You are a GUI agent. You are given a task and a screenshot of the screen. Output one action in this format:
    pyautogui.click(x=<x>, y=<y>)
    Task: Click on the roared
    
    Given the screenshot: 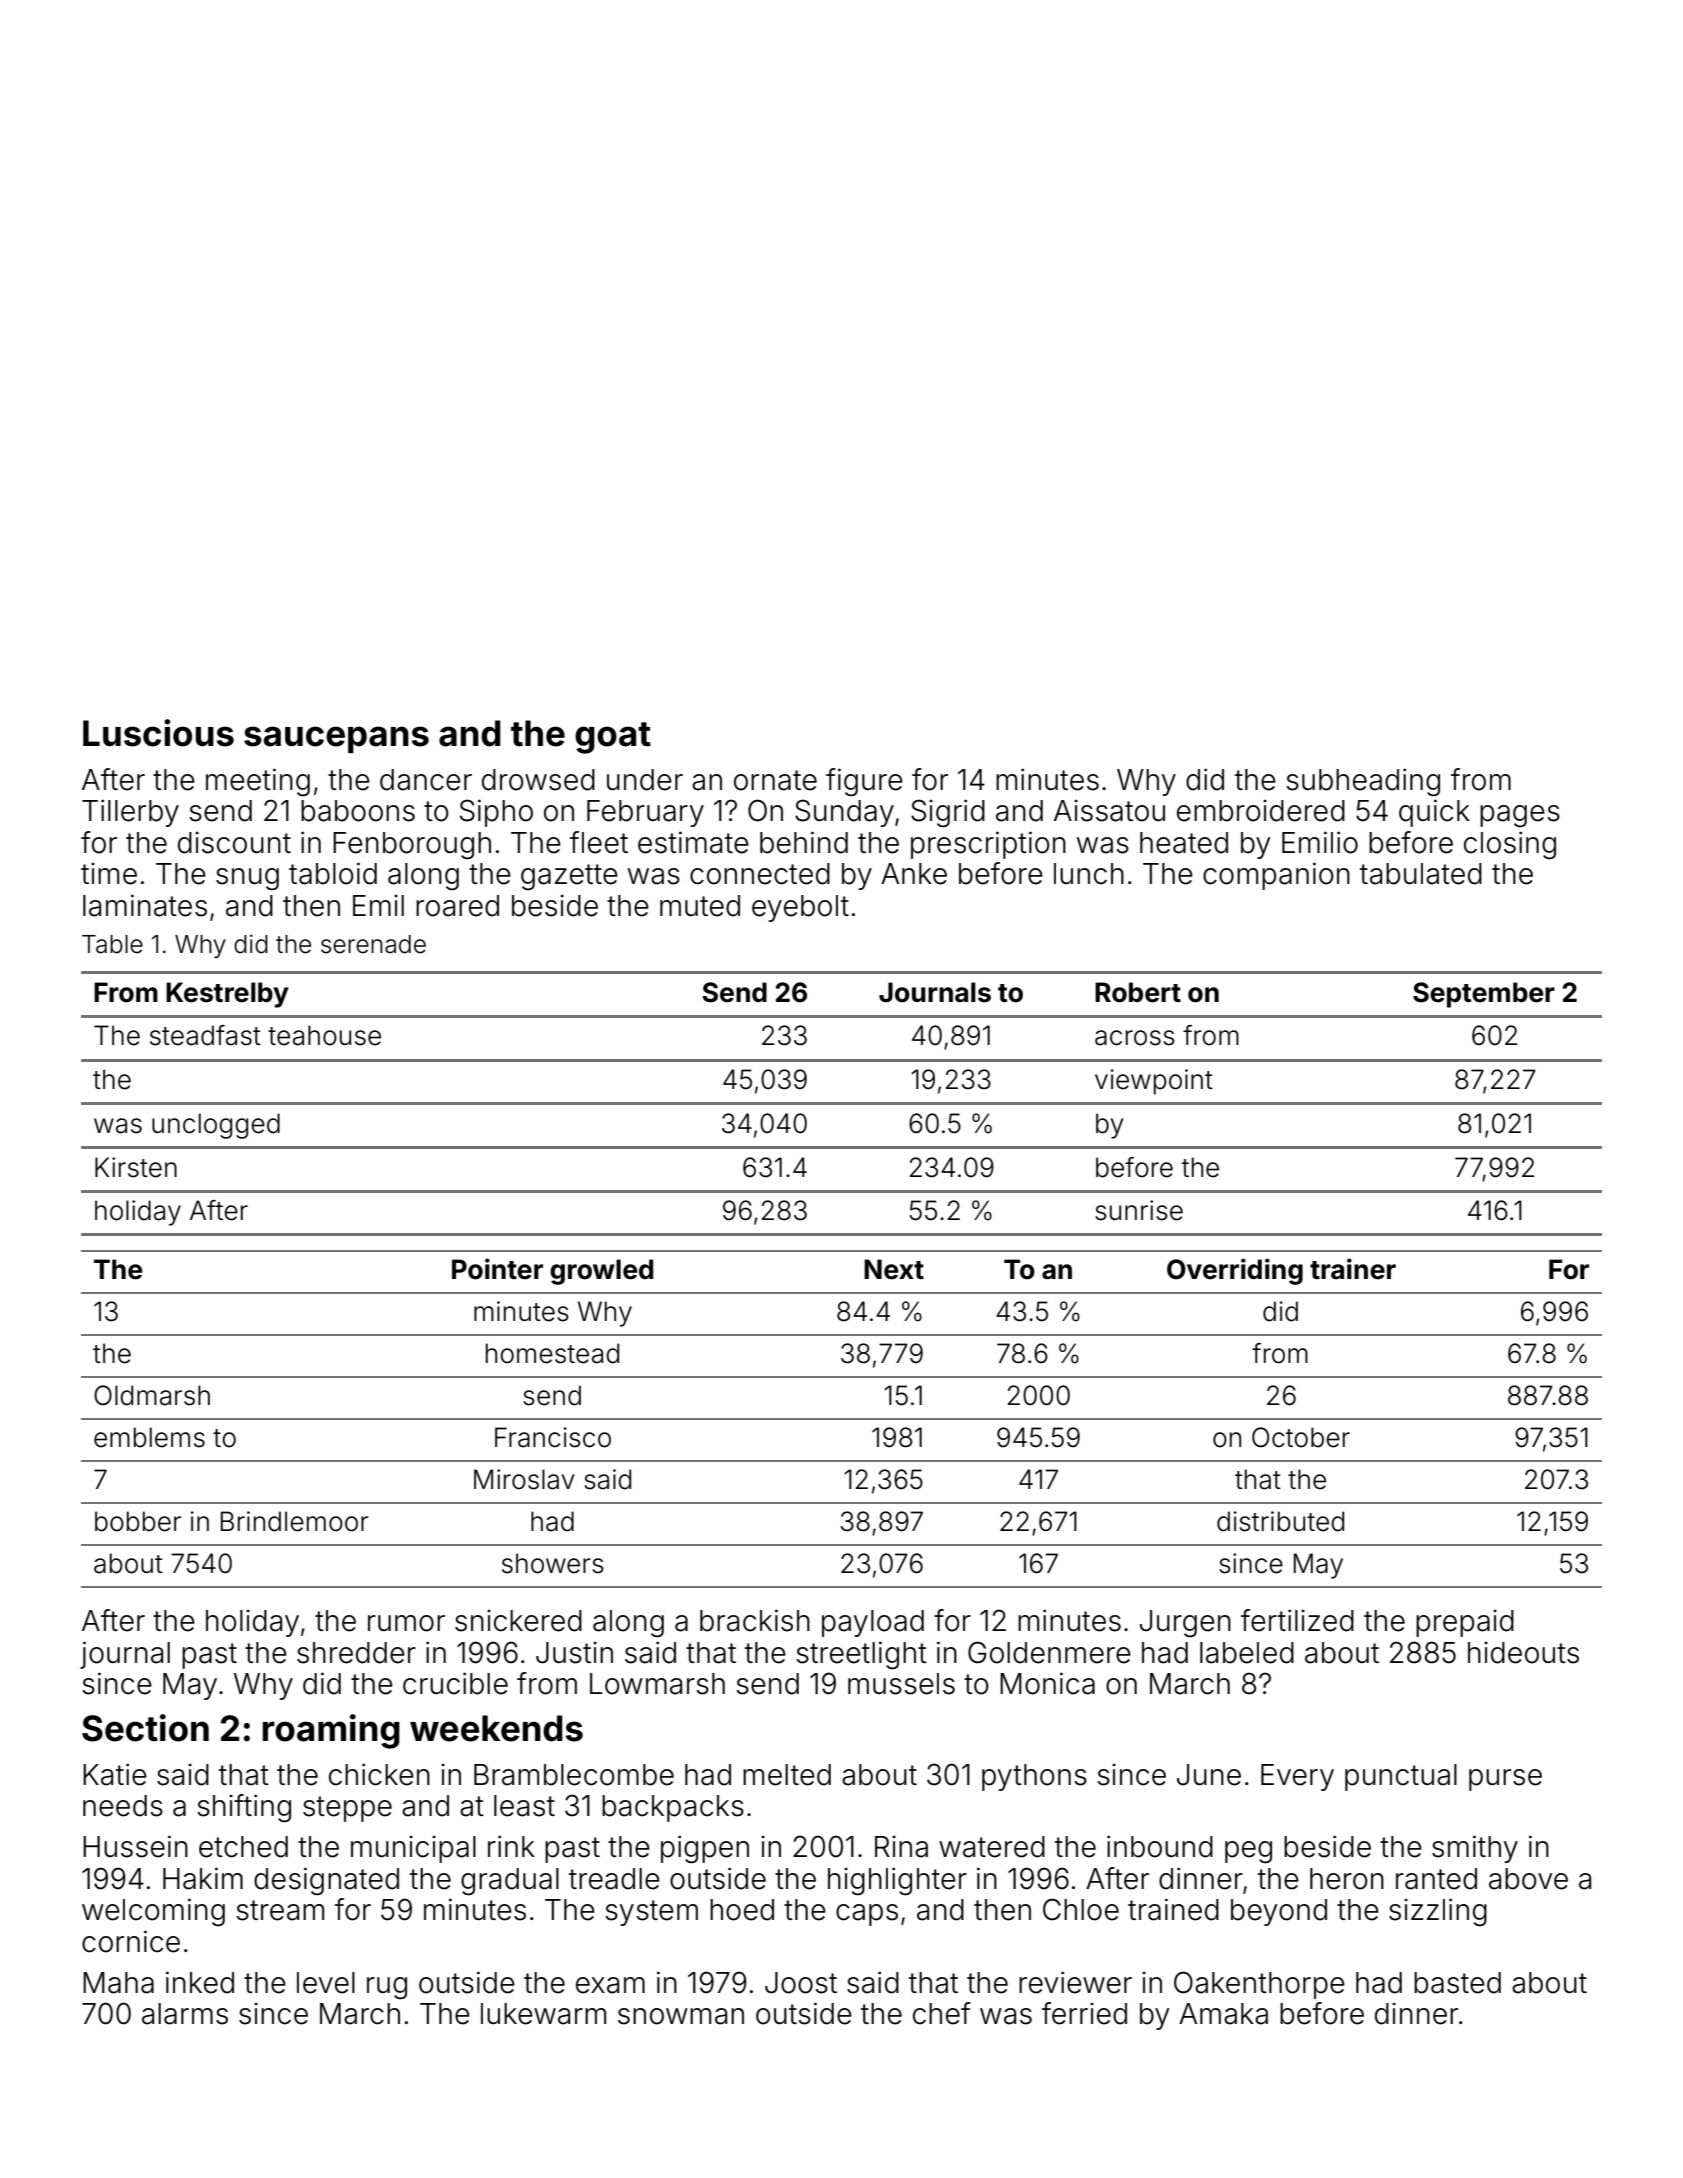 What is the action you would take?
    pyautogui.click(x=457, y=906)
